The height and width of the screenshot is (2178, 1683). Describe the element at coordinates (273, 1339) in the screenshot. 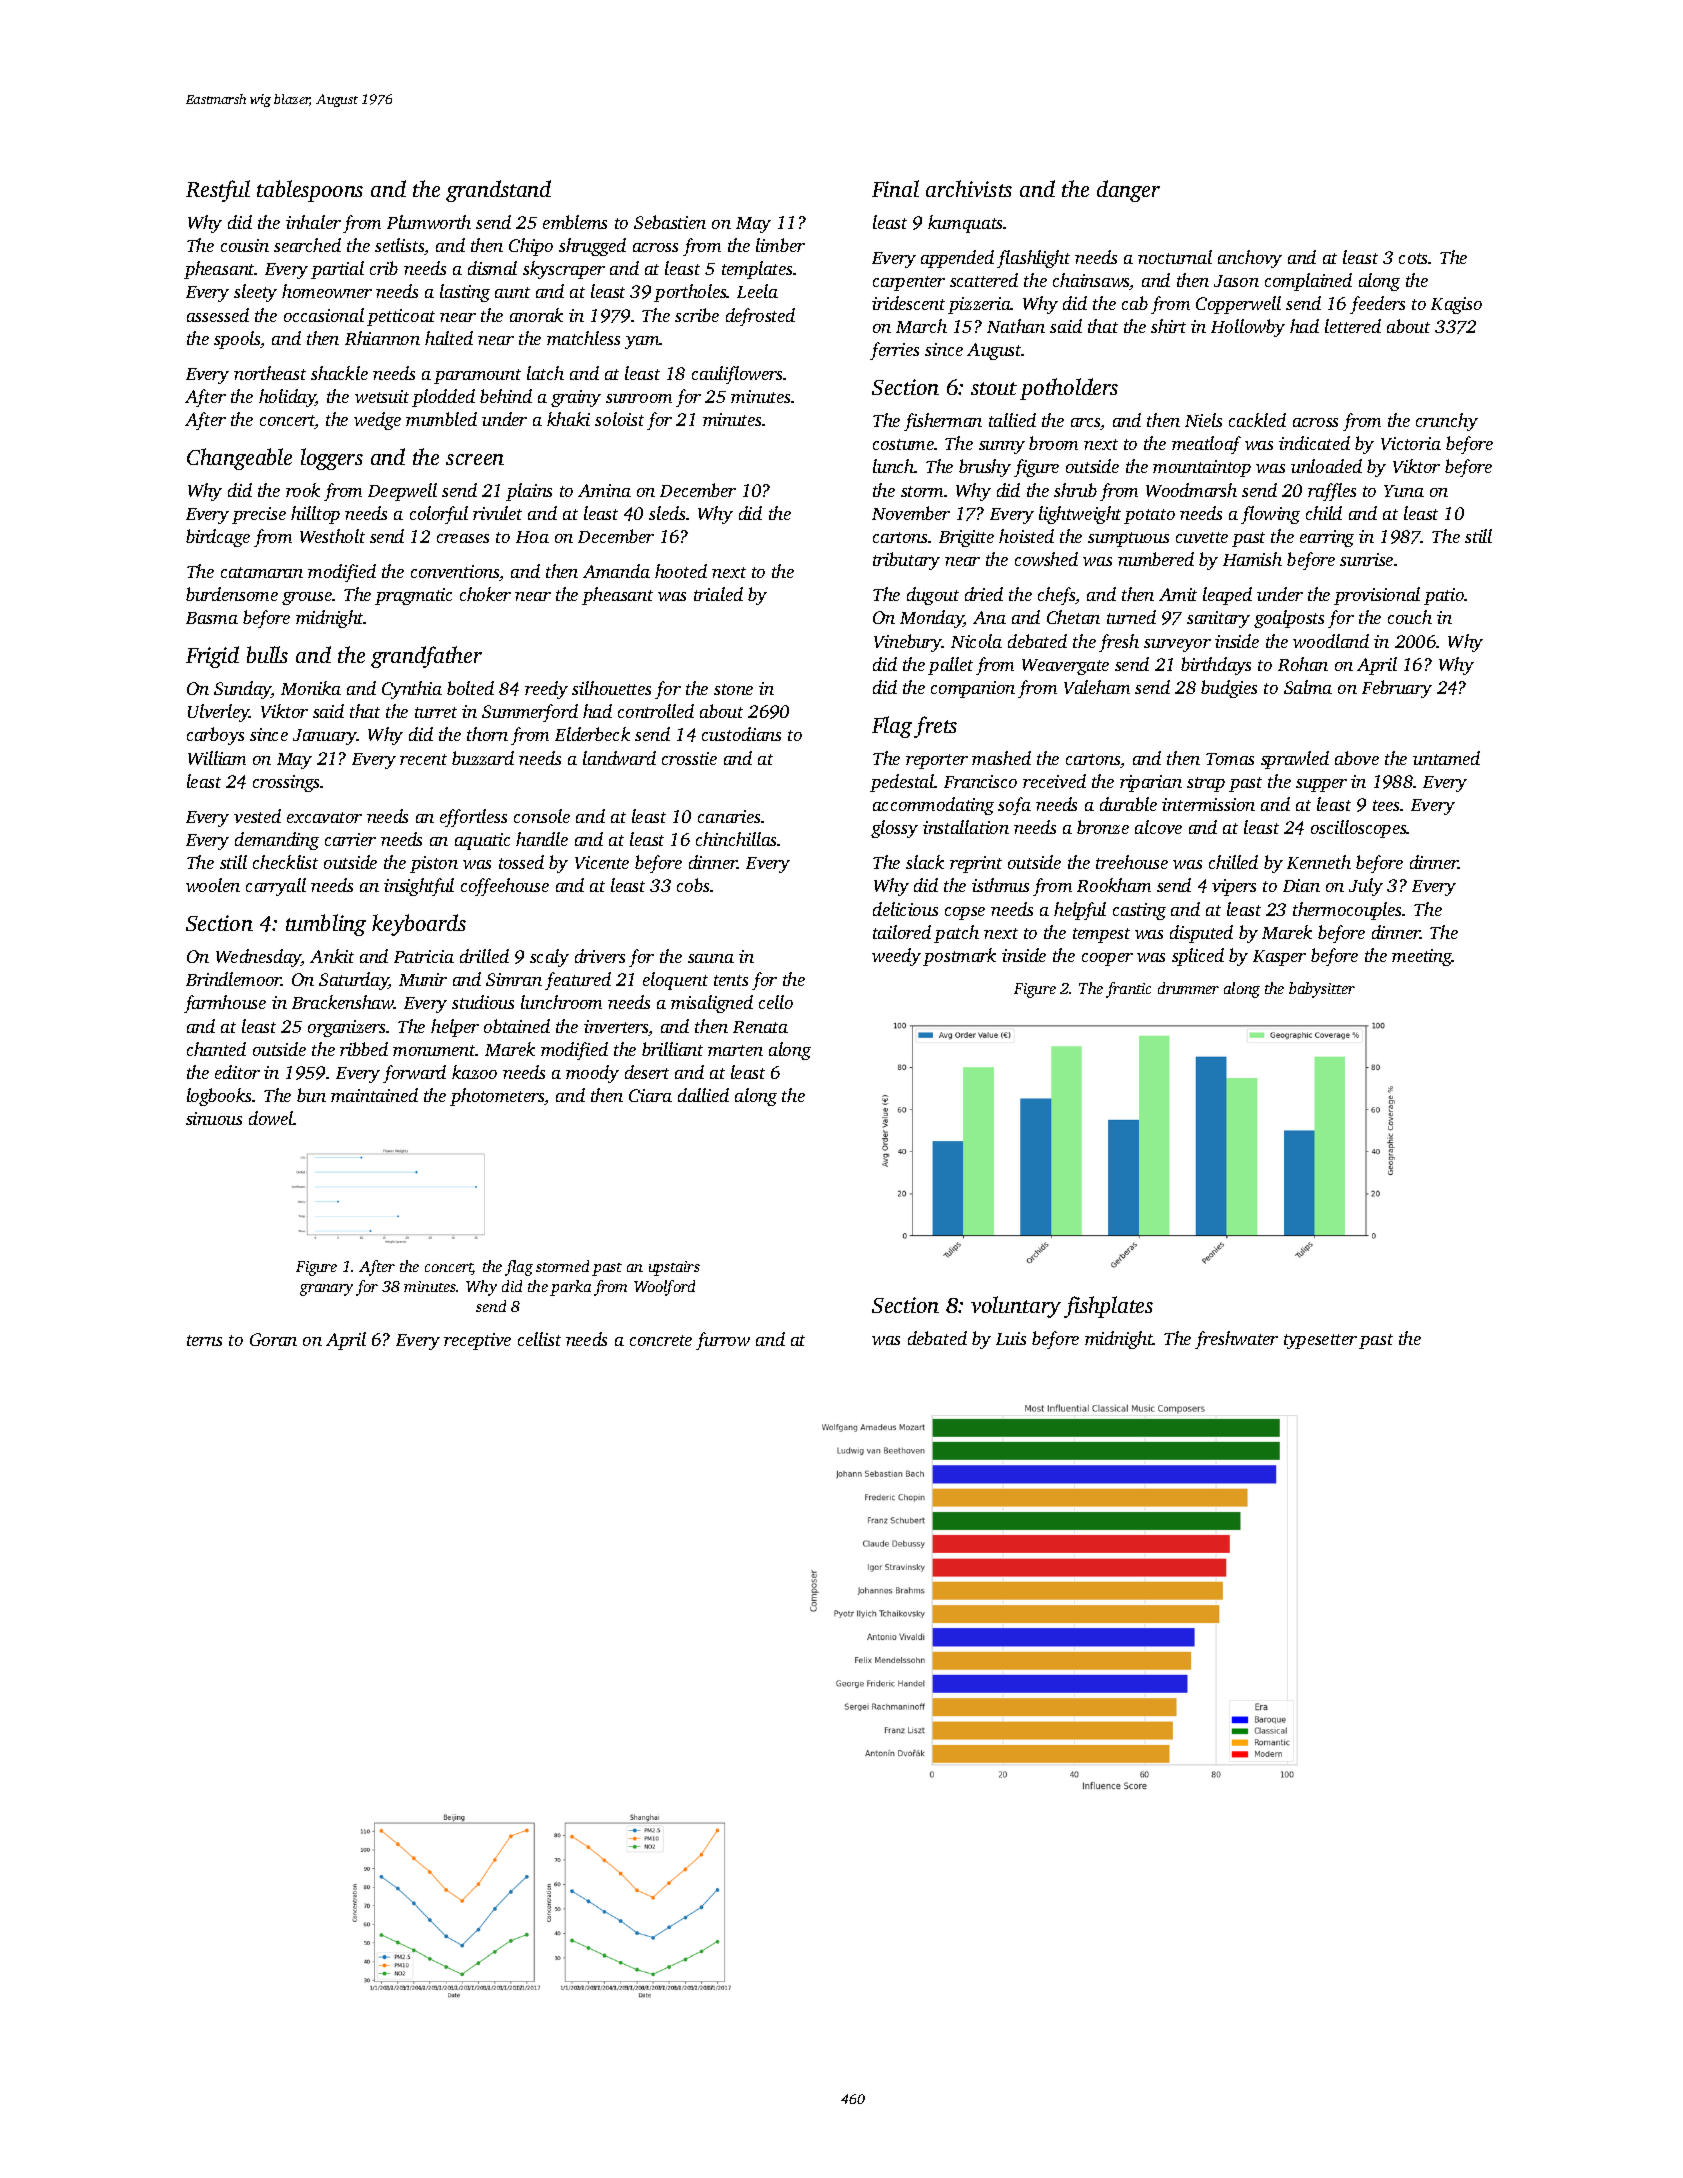

I see `Goran` at that location.
